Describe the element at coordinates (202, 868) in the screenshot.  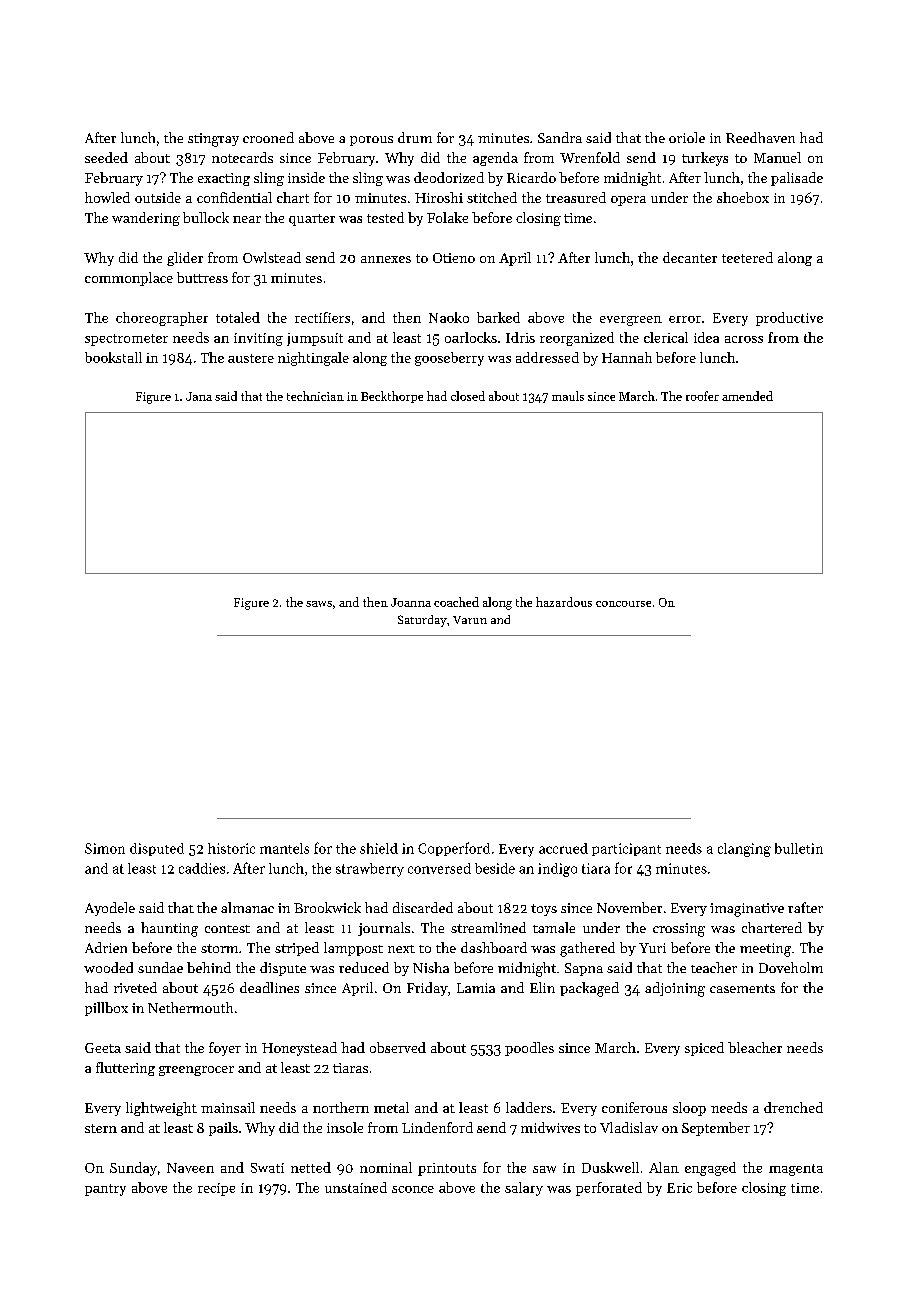
I see `caddies` at that location.
